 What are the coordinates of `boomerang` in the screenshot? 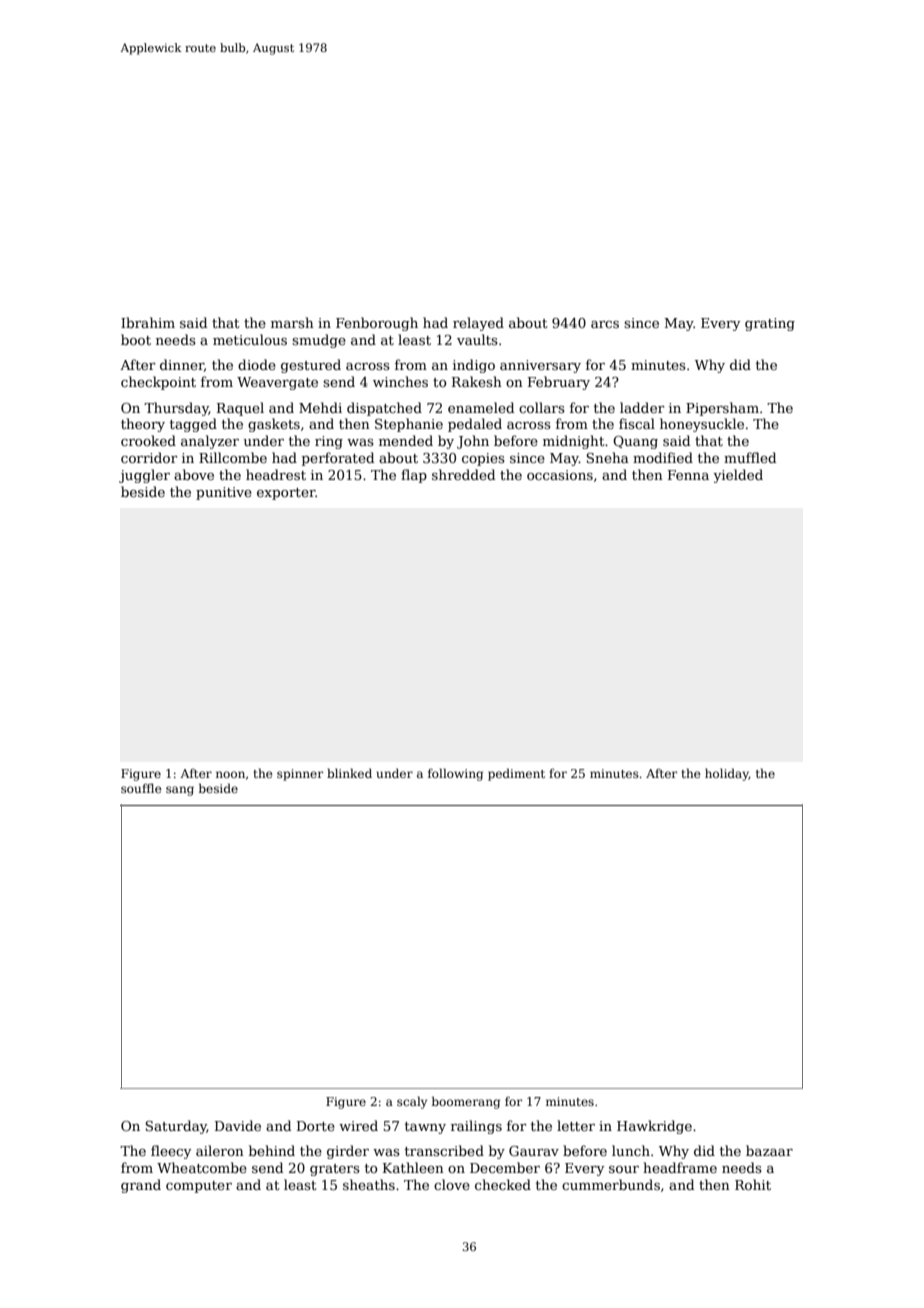 It's located at (466, 1102).
